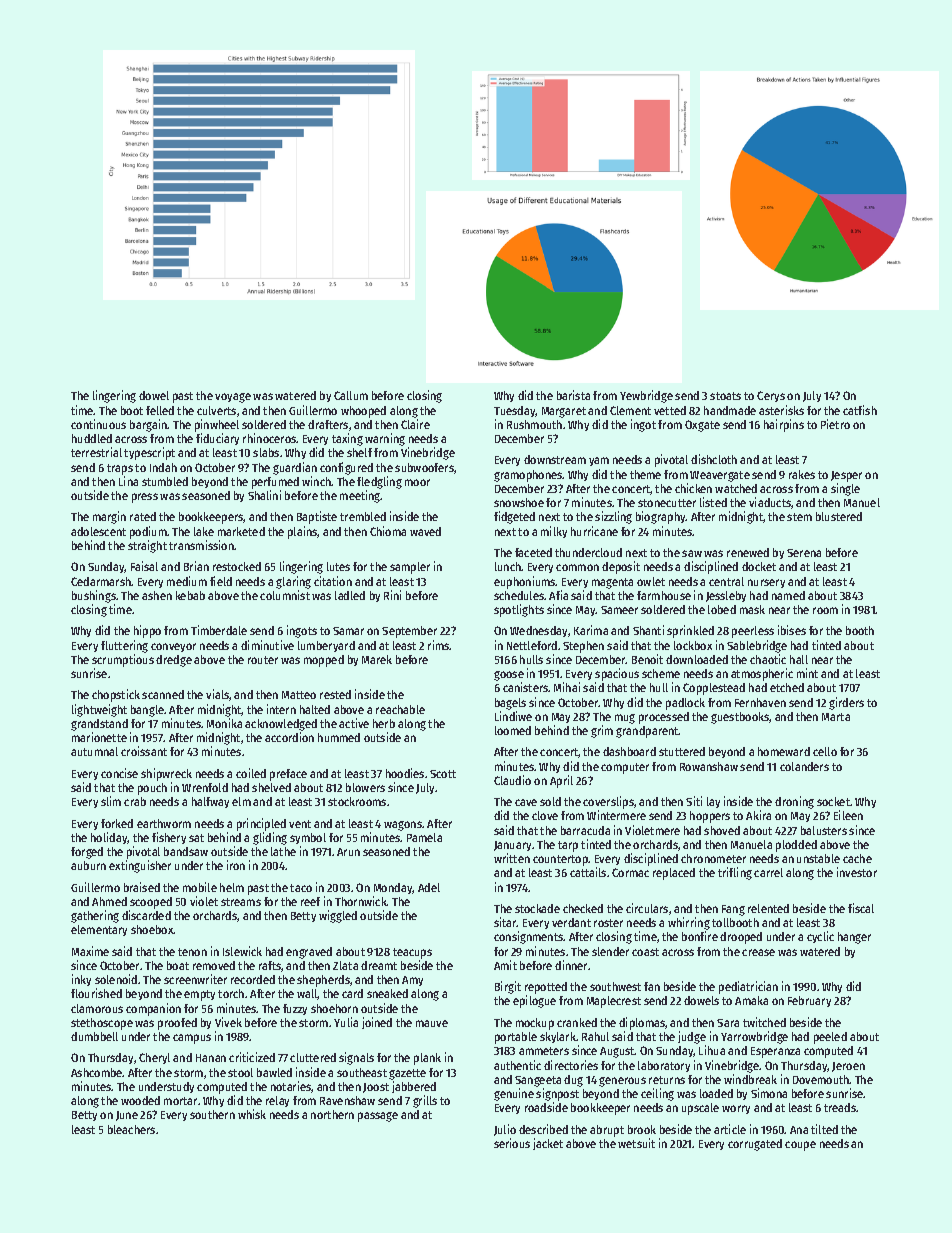 The image size is (952, 1233). I want to click on hippo, so click(147, 631).
